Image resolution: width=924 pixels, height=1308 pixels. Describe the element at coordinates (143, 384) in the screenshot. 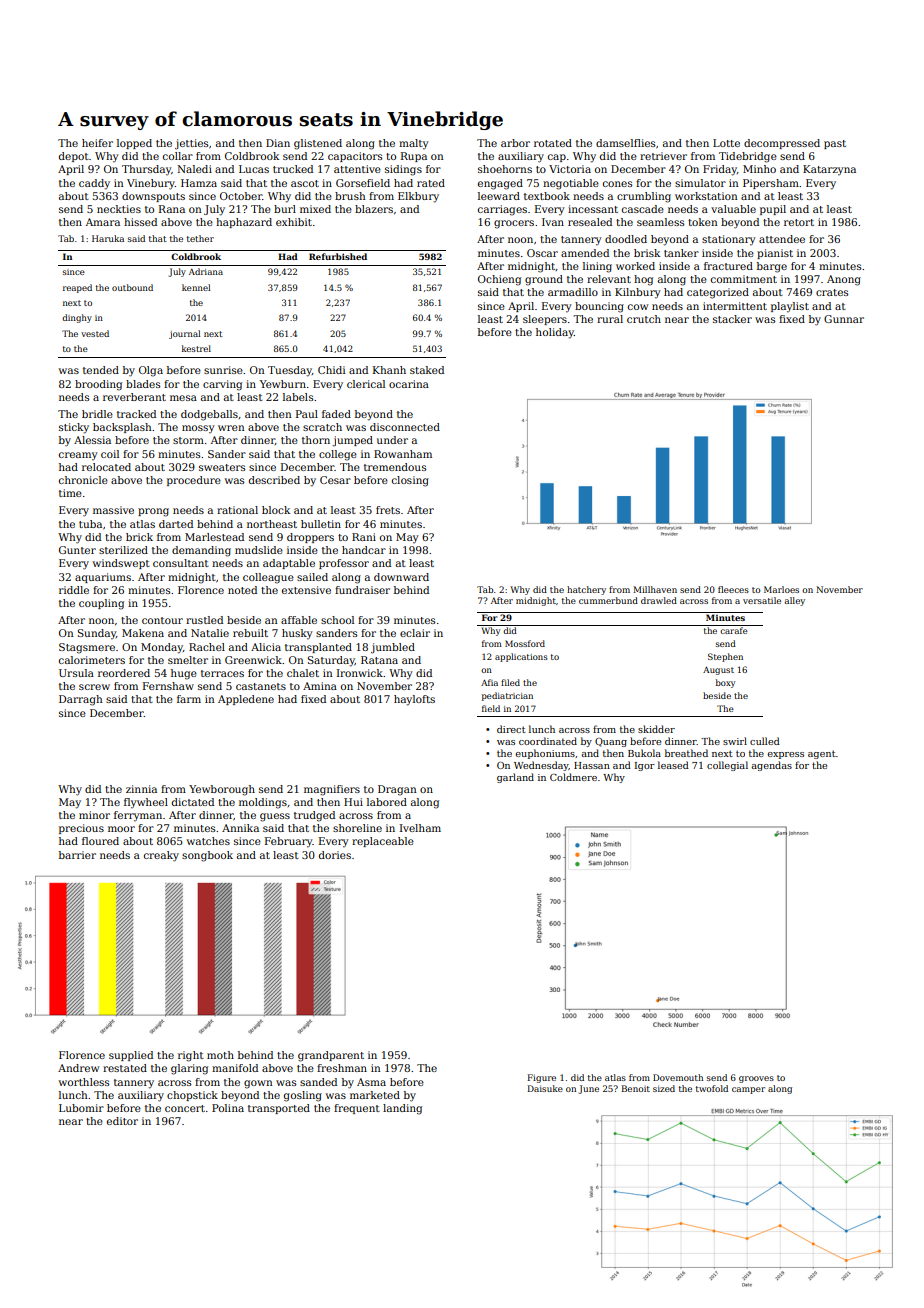

I see `blades` at that location.
